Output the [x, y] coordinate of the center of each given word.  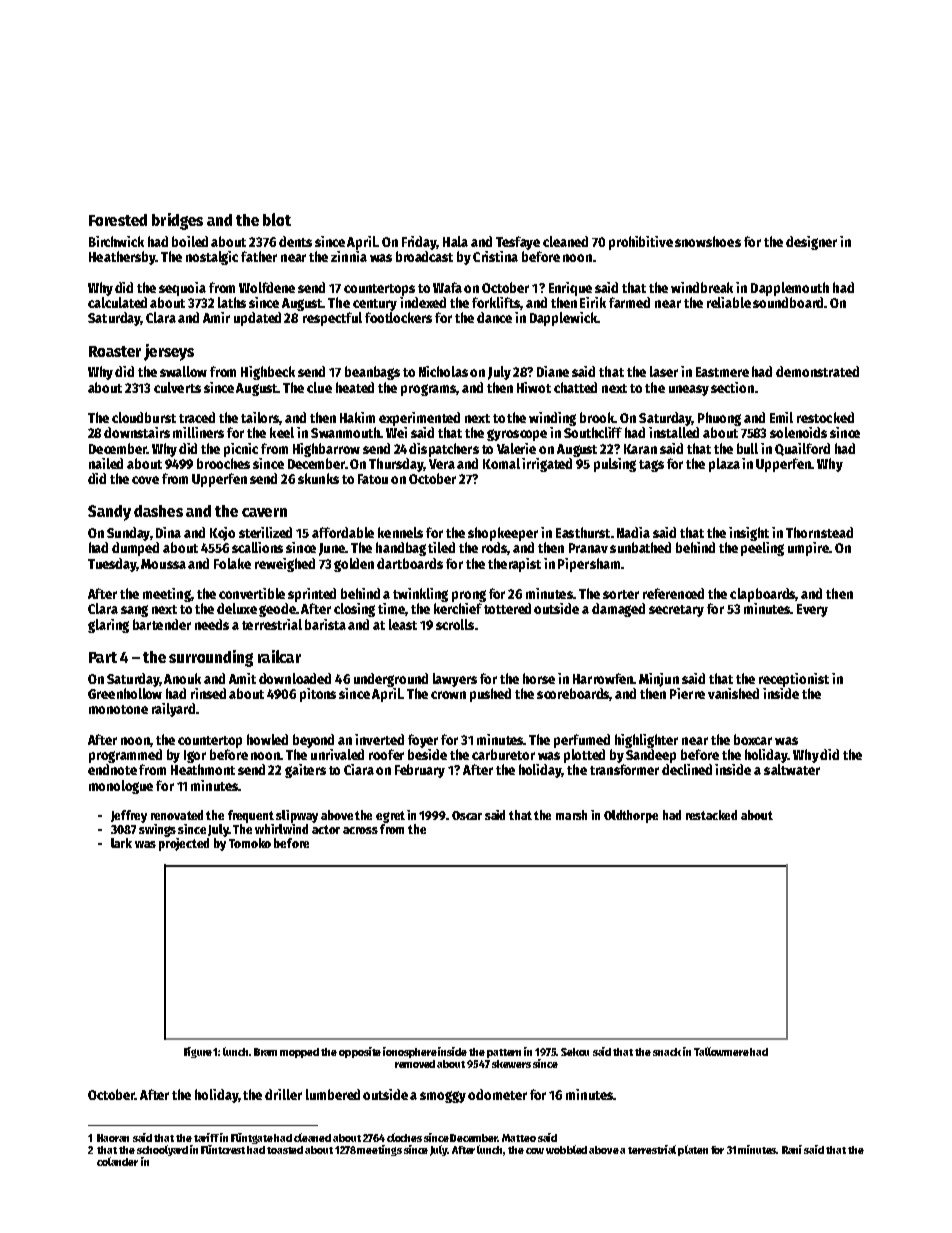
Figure [198, 1052]
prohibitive [641, 243]
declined [687, 769]
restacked [711, 815]
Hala [455, 241]
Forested [118, 220]
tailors [260, 417]
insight [749, 534]
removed [415, 1064]
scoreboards [573, 694]
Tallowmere [721, 1051]
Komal [501, 463]
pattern [504, 1053]
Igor [195, 756]
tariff [206, 1137]
